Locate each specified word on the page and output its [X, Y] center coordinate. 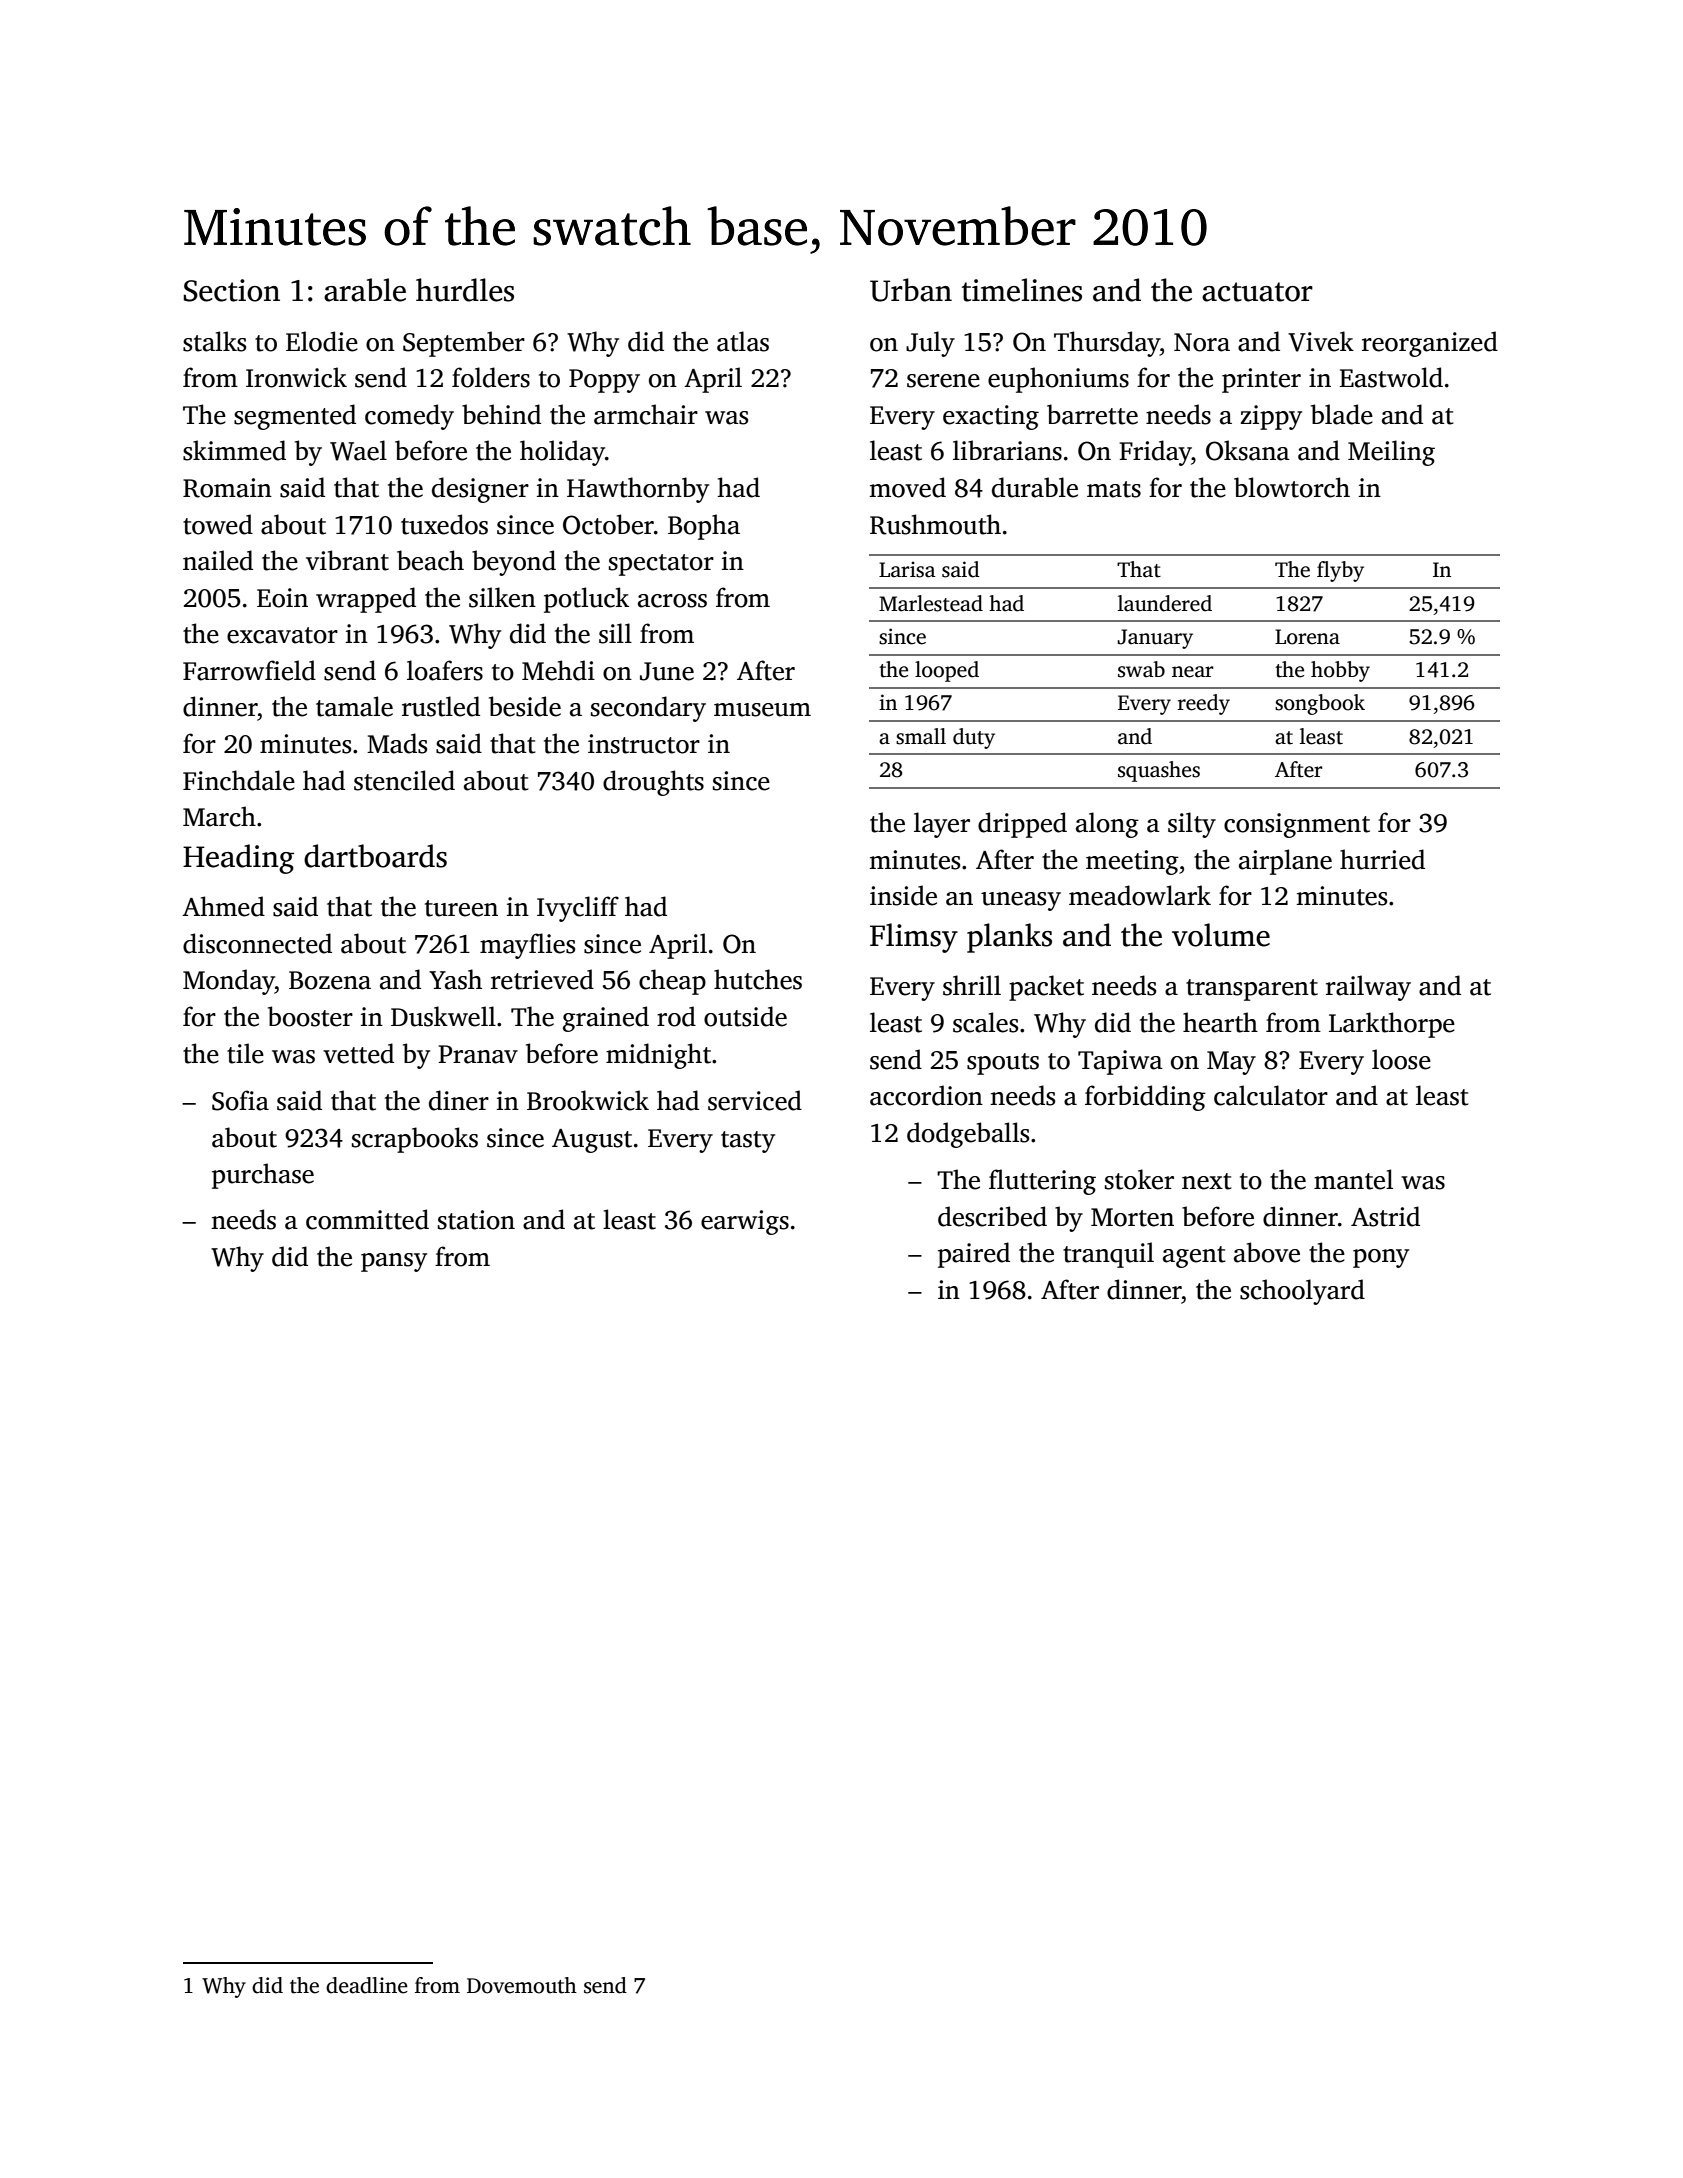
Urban [911, 290]
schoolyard [1302, 1292]
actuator [1257, 292]
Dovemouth [522, 1985]
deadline [367, 1985]
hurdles [465, 290]
